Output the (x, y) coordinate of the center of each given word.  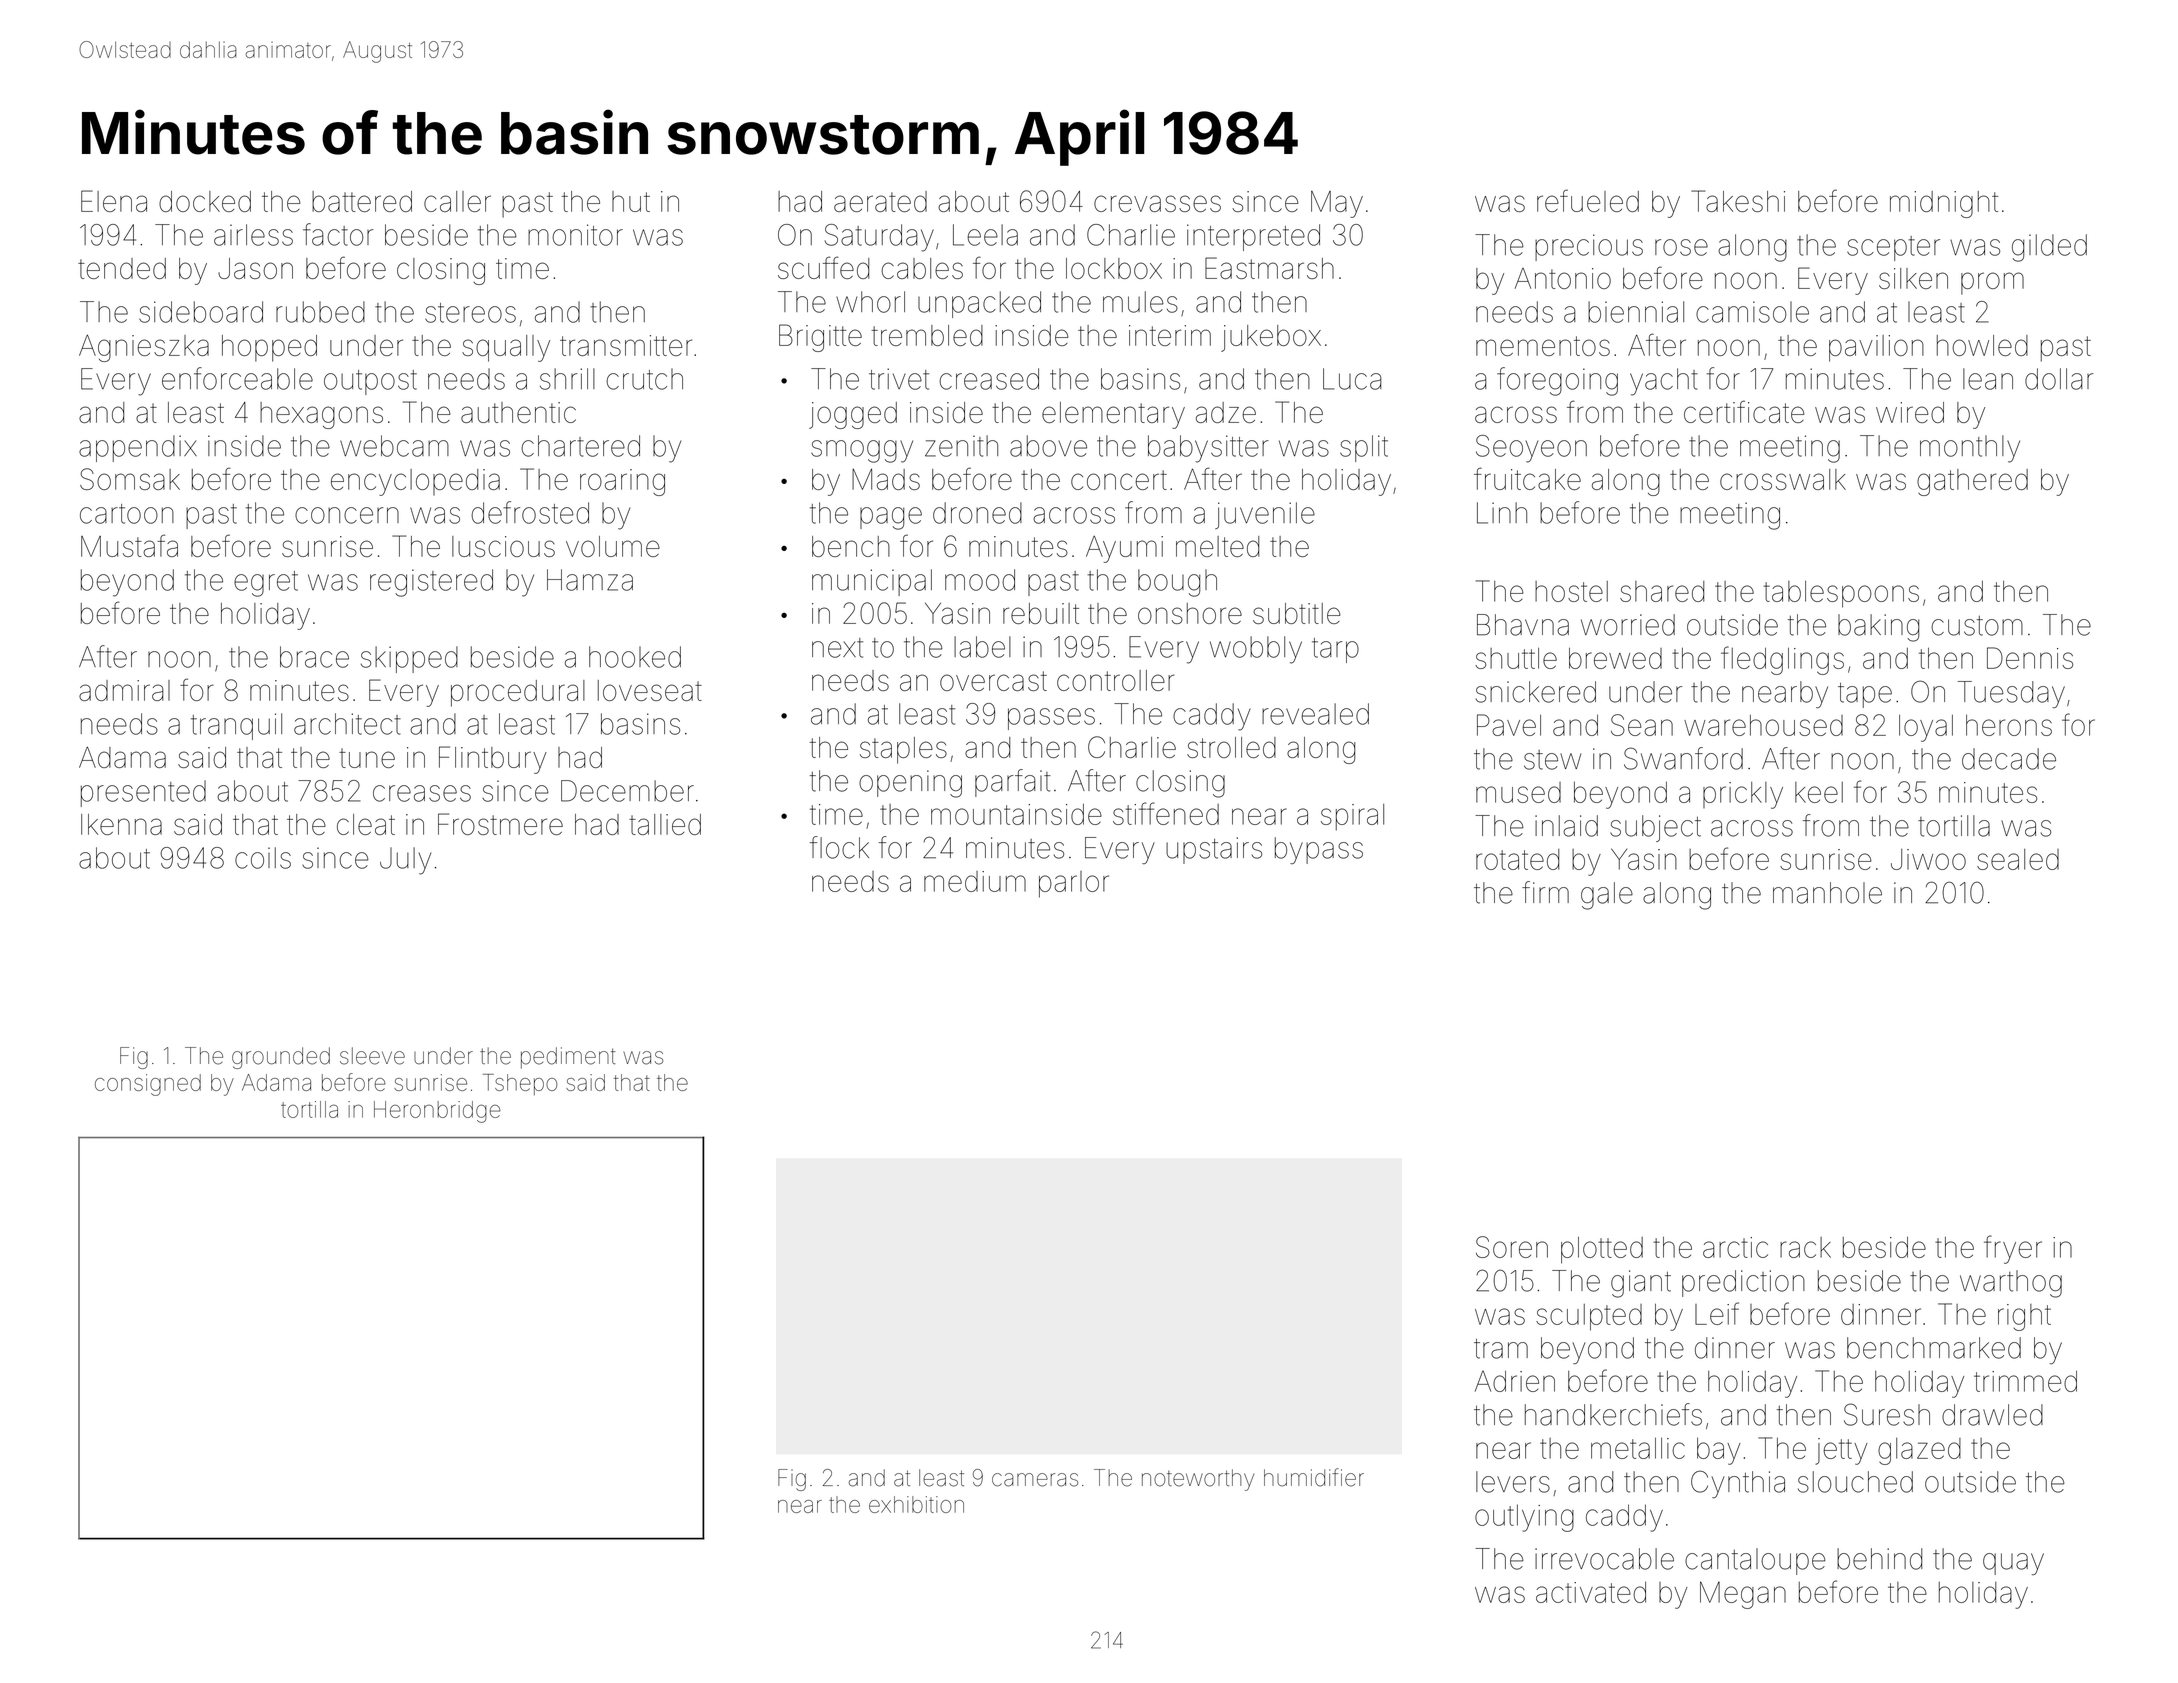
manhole (1827, 893)
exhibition (916, 1504)
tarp (1335, 650)
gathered (1972, 482)
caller (457, 201)
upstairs (1214, 850)
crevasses (1157, 203)
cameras (1035, 1480)
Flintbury (493, 760)
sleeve (372, 1056)
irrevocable (1604, 1559)
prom (1992, 283)
